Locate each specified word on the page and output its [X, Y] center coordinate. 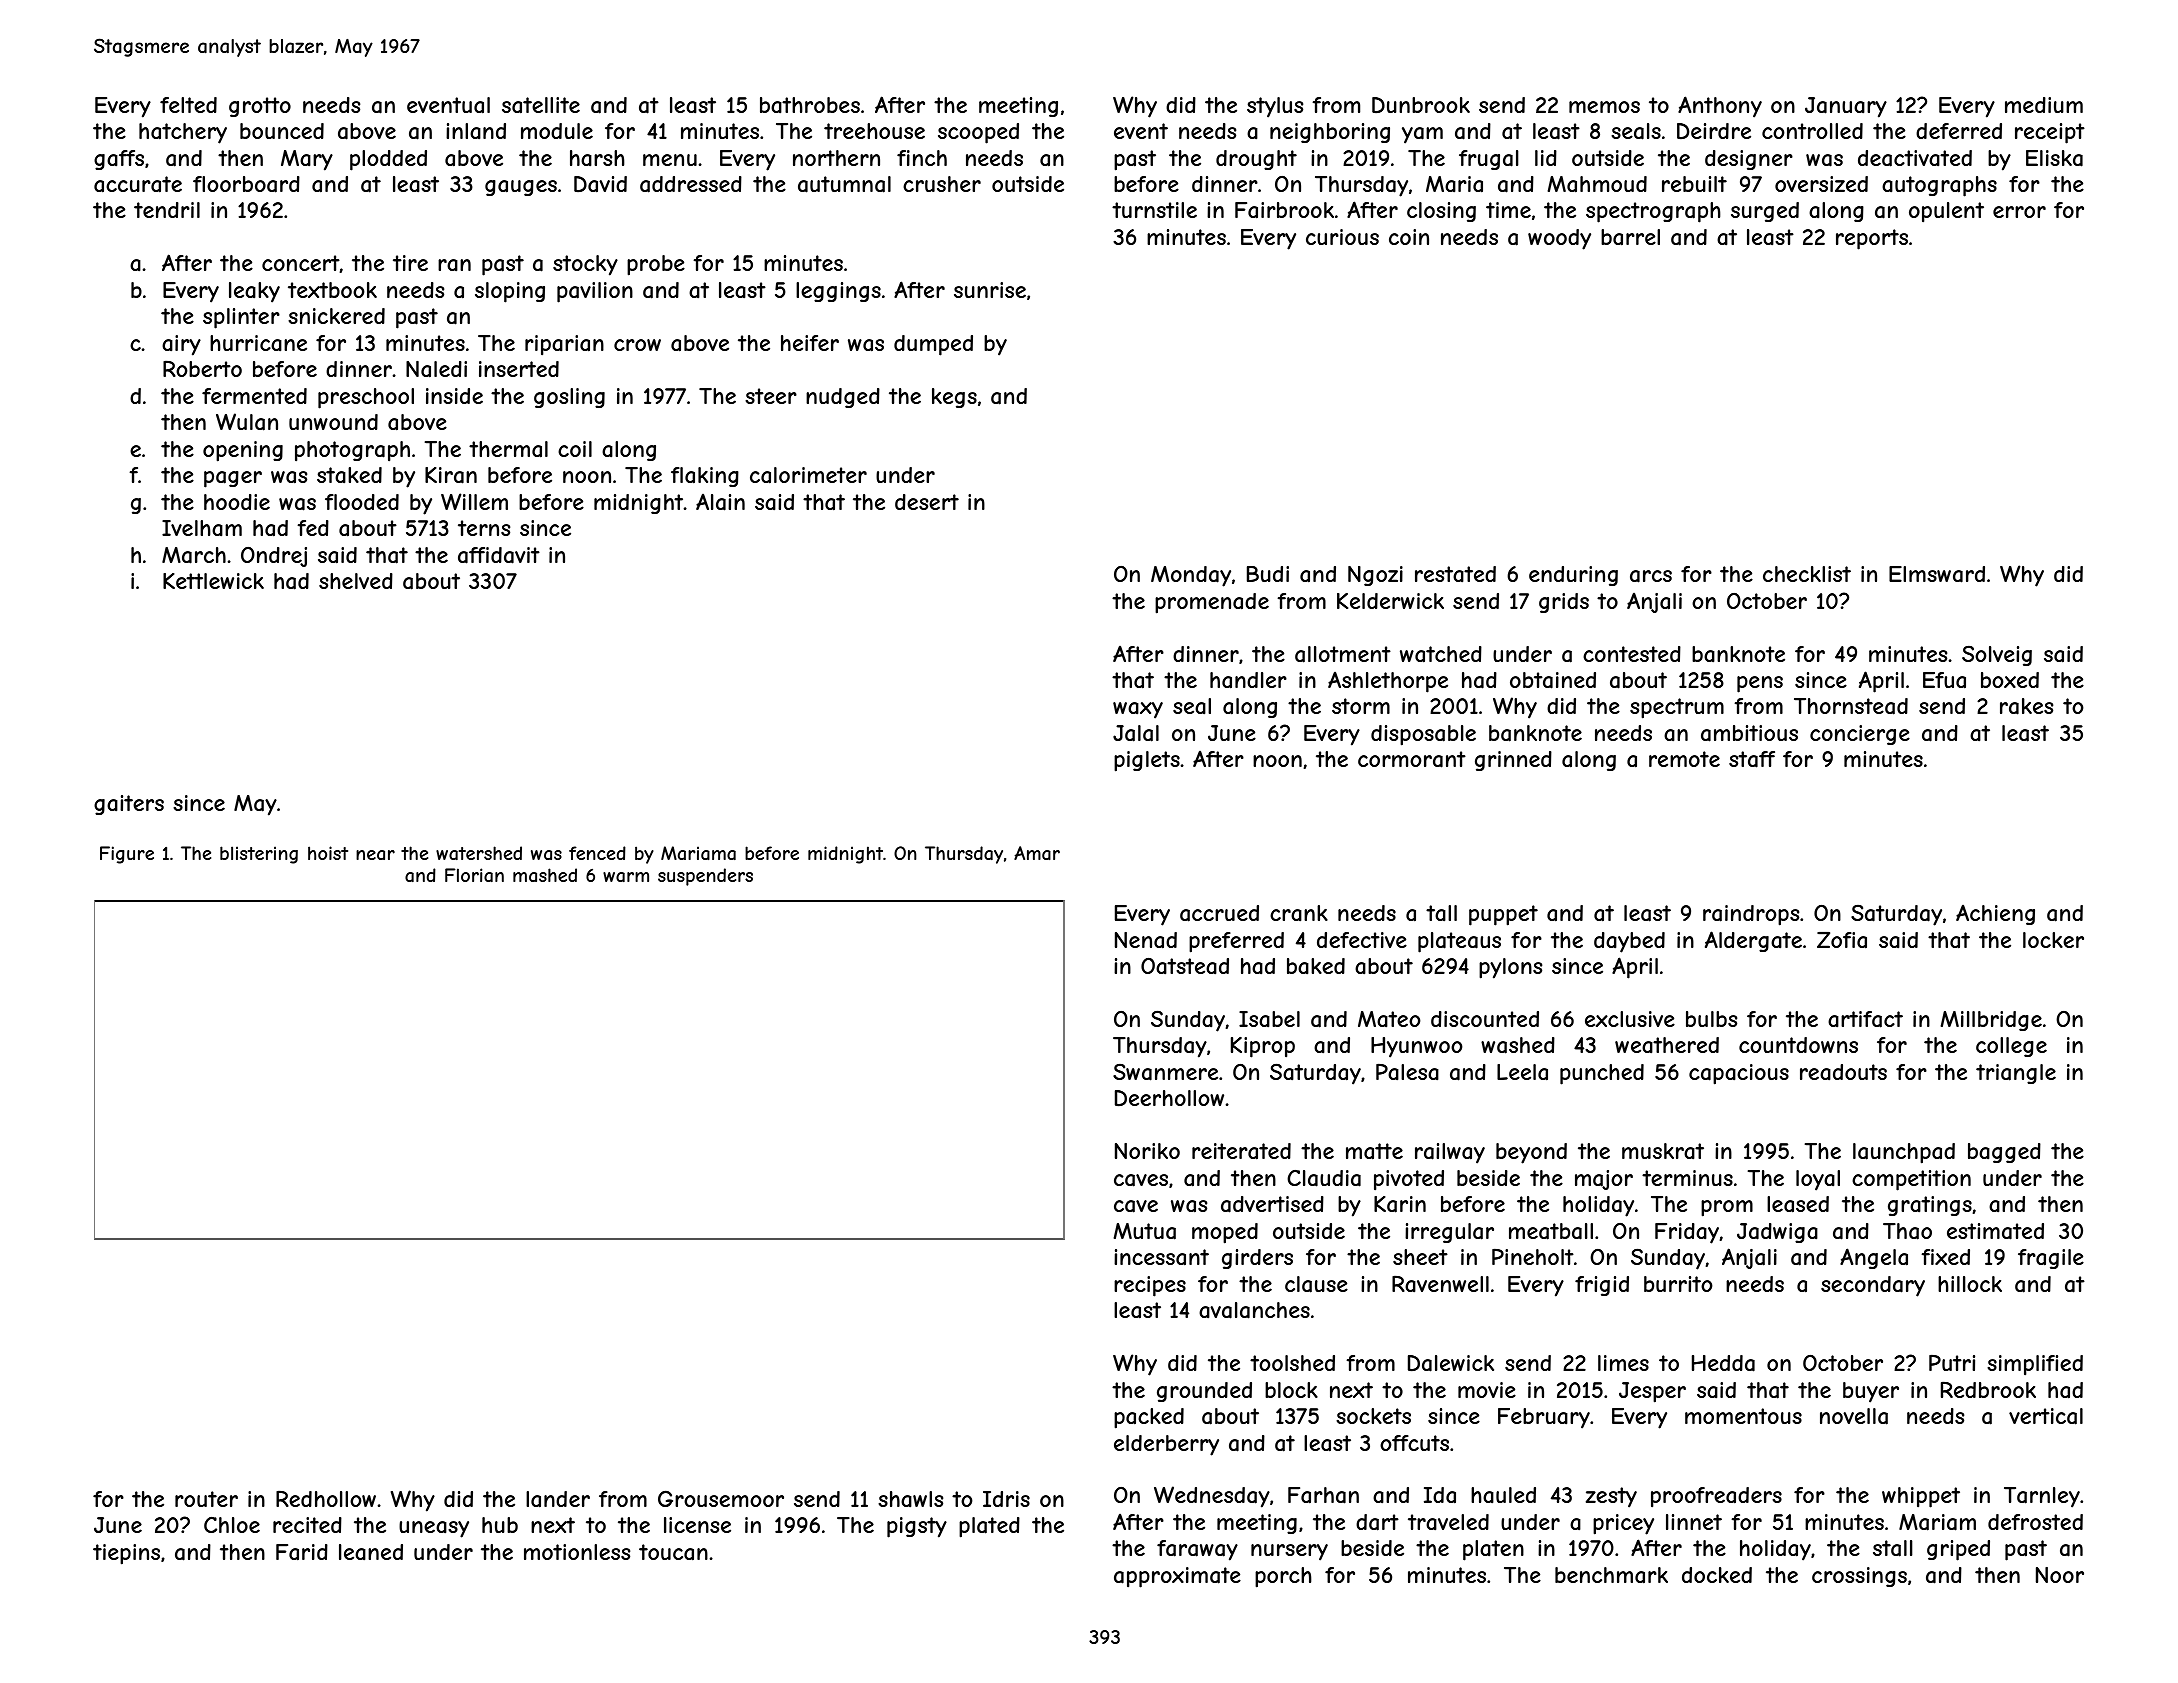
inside [454, 396]
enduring [1573, 576]
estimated [1995, 1231]
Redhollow [326, 1498]
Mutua [1145, 1231]
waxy [1138, 710]
